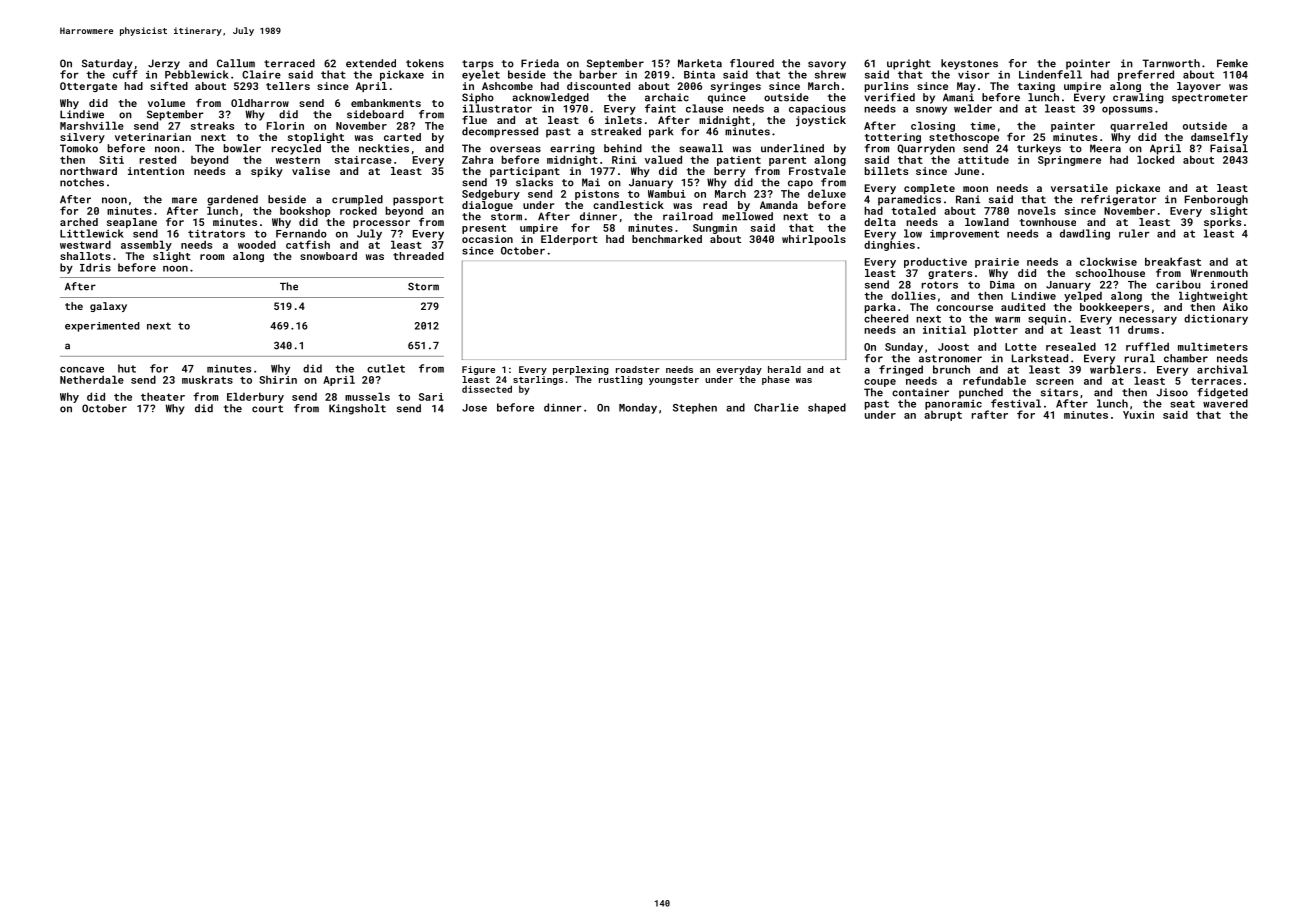 This image has height=924, width=1308. Describe the element at coordinates (966, 87) in the image. I see `May` at that location.
